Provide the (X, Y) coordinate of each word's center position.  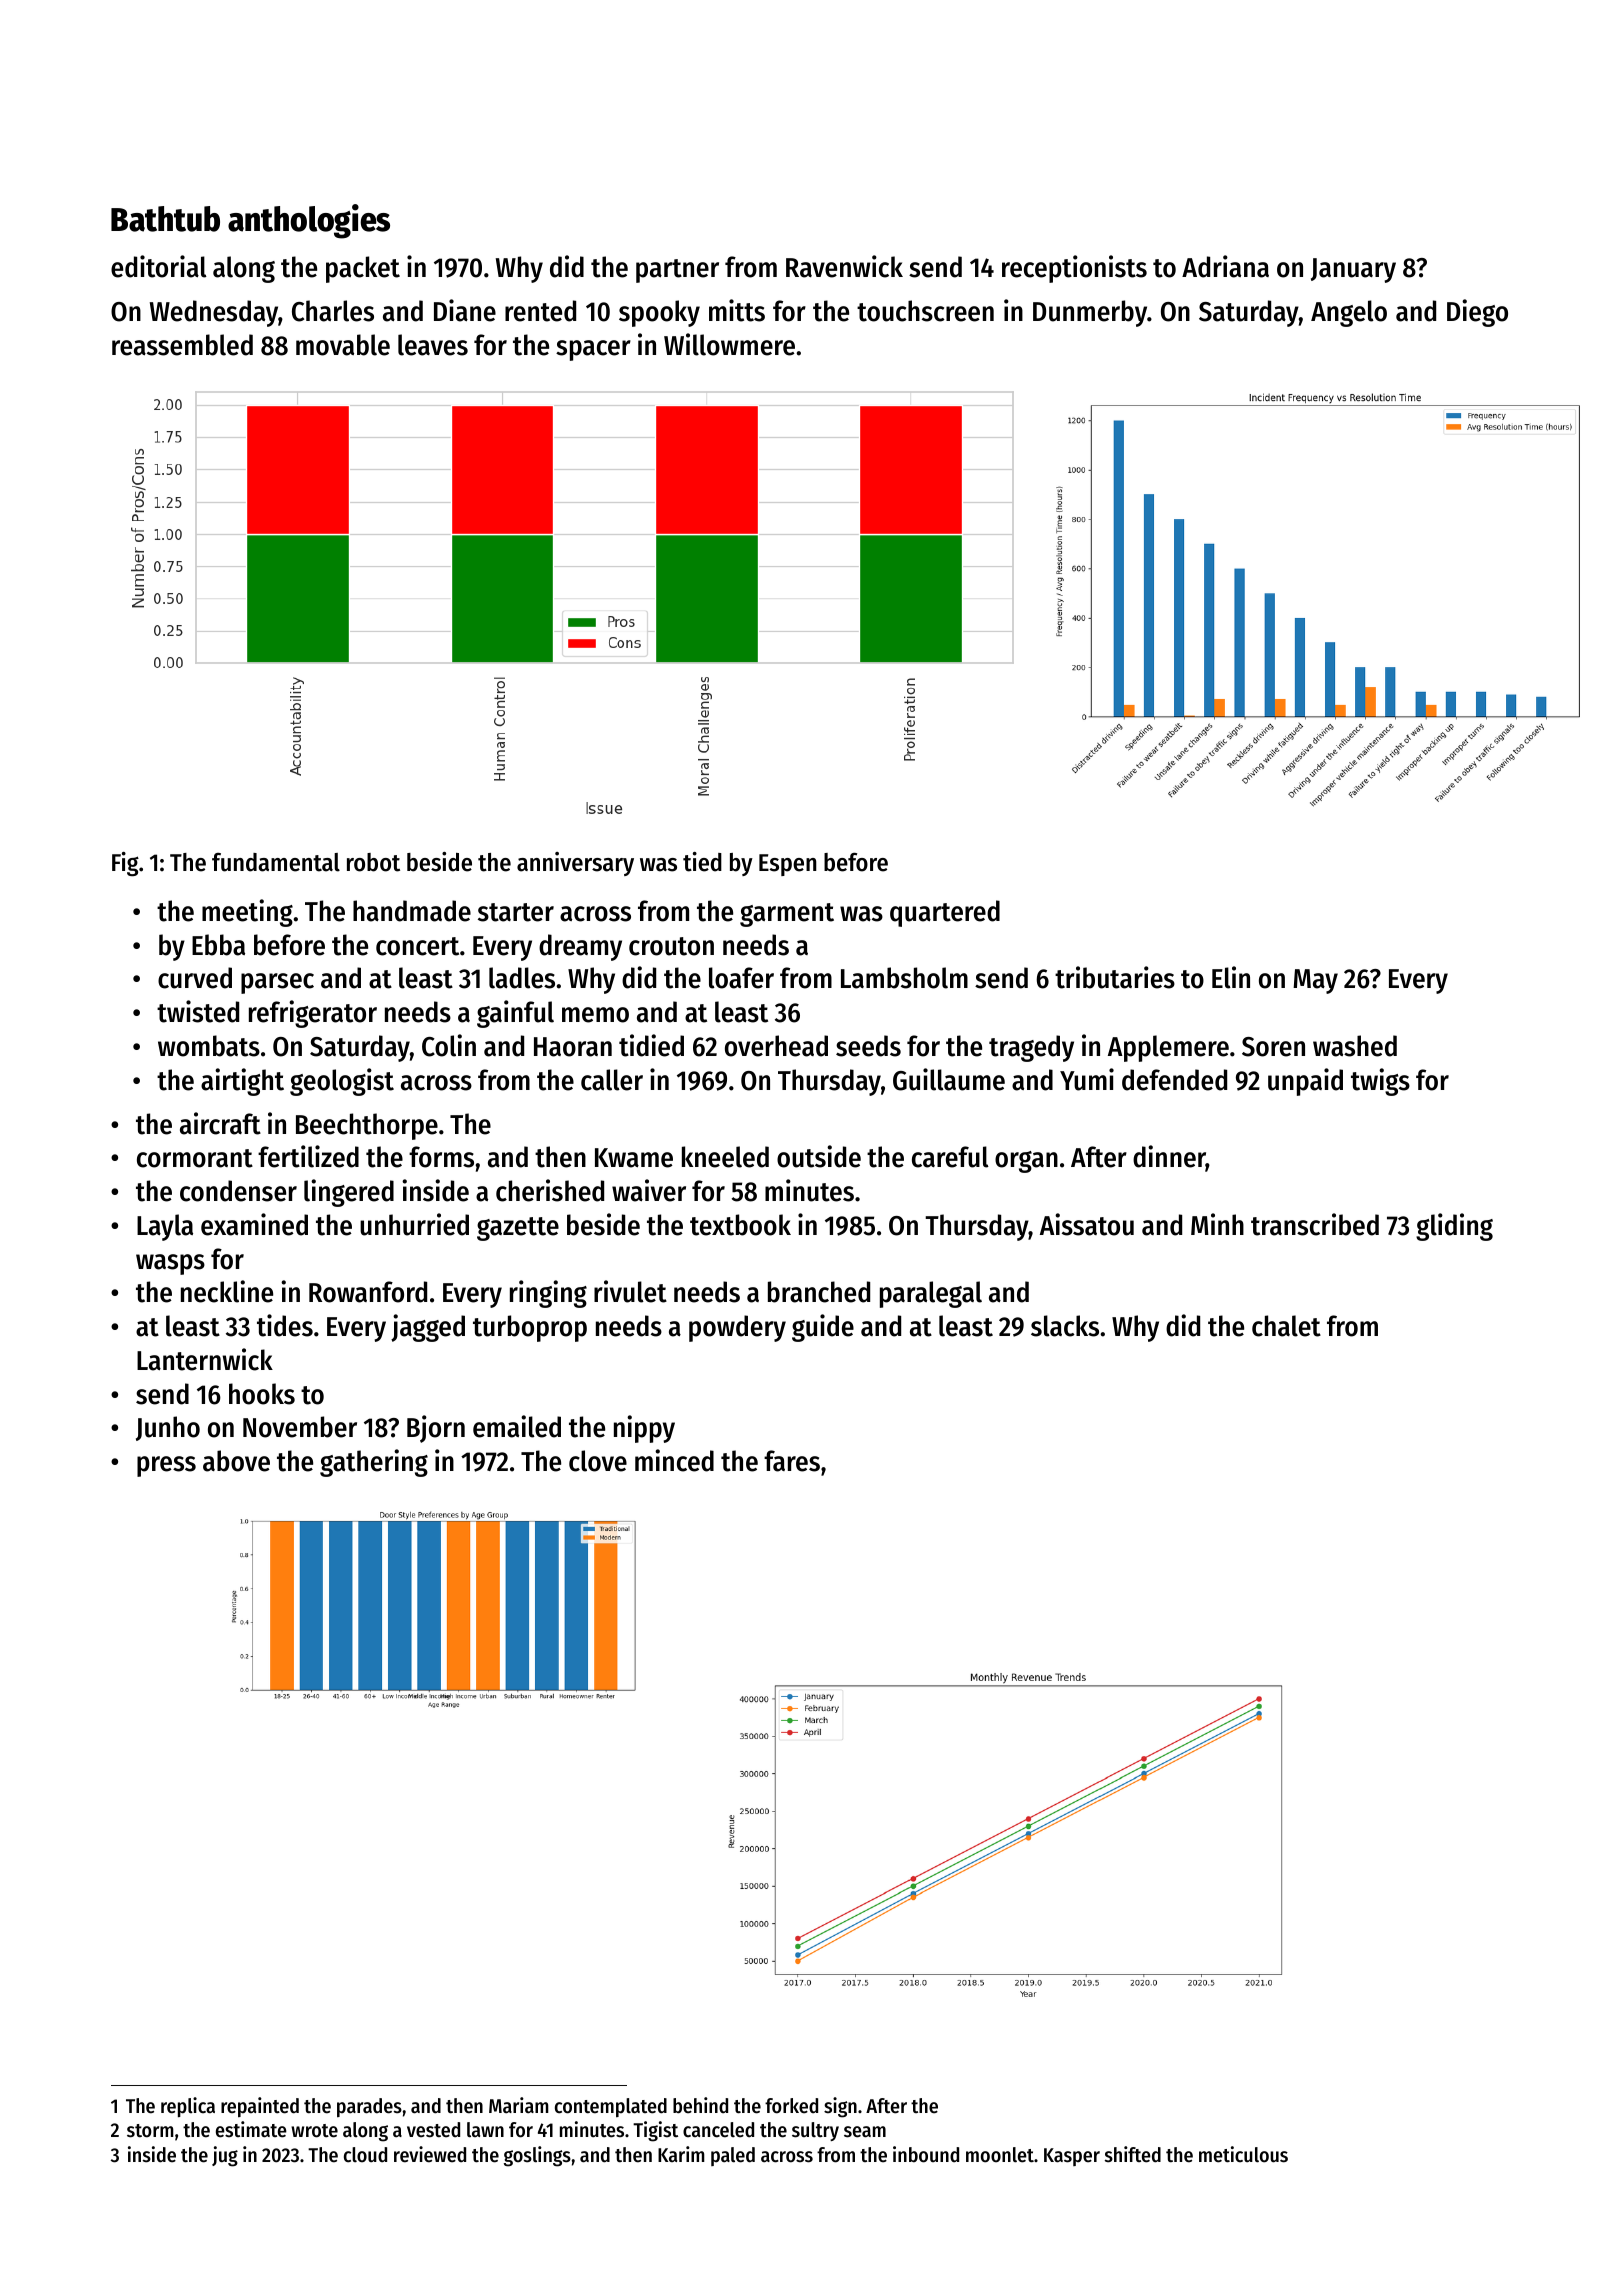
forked (791, 2106)
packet (363, 269)
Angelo (1349, 313)
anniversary (575, 864)
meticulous (1243, 2154)
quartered (945, 913)
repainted (260, 2107)
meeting (247, 913)
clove (598, 1461)
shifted (1133, 2154)
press (166, 1466)
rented (540, 311)
